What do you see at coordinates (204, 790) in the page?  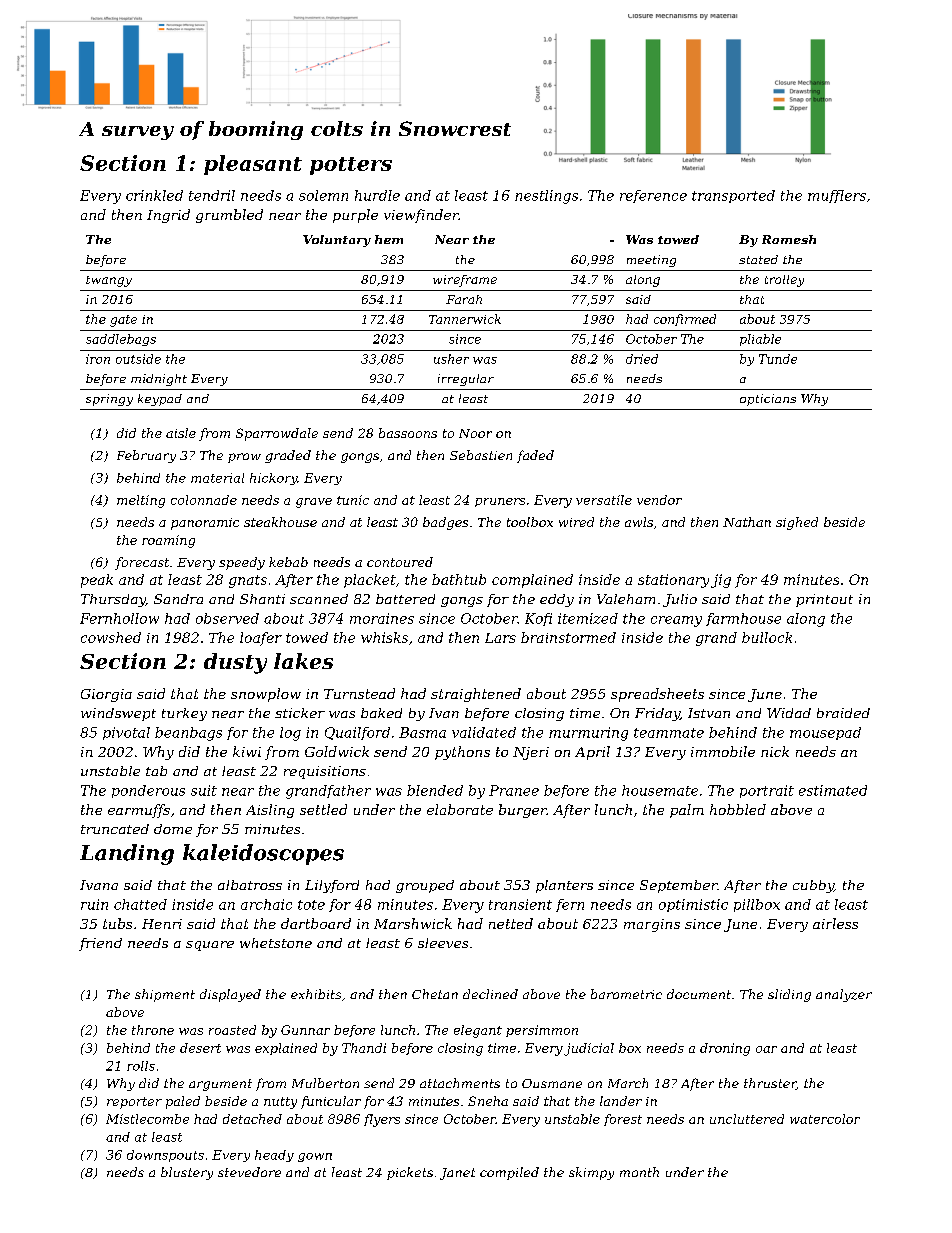 I see `suit` at bounding box center [204, 790].
